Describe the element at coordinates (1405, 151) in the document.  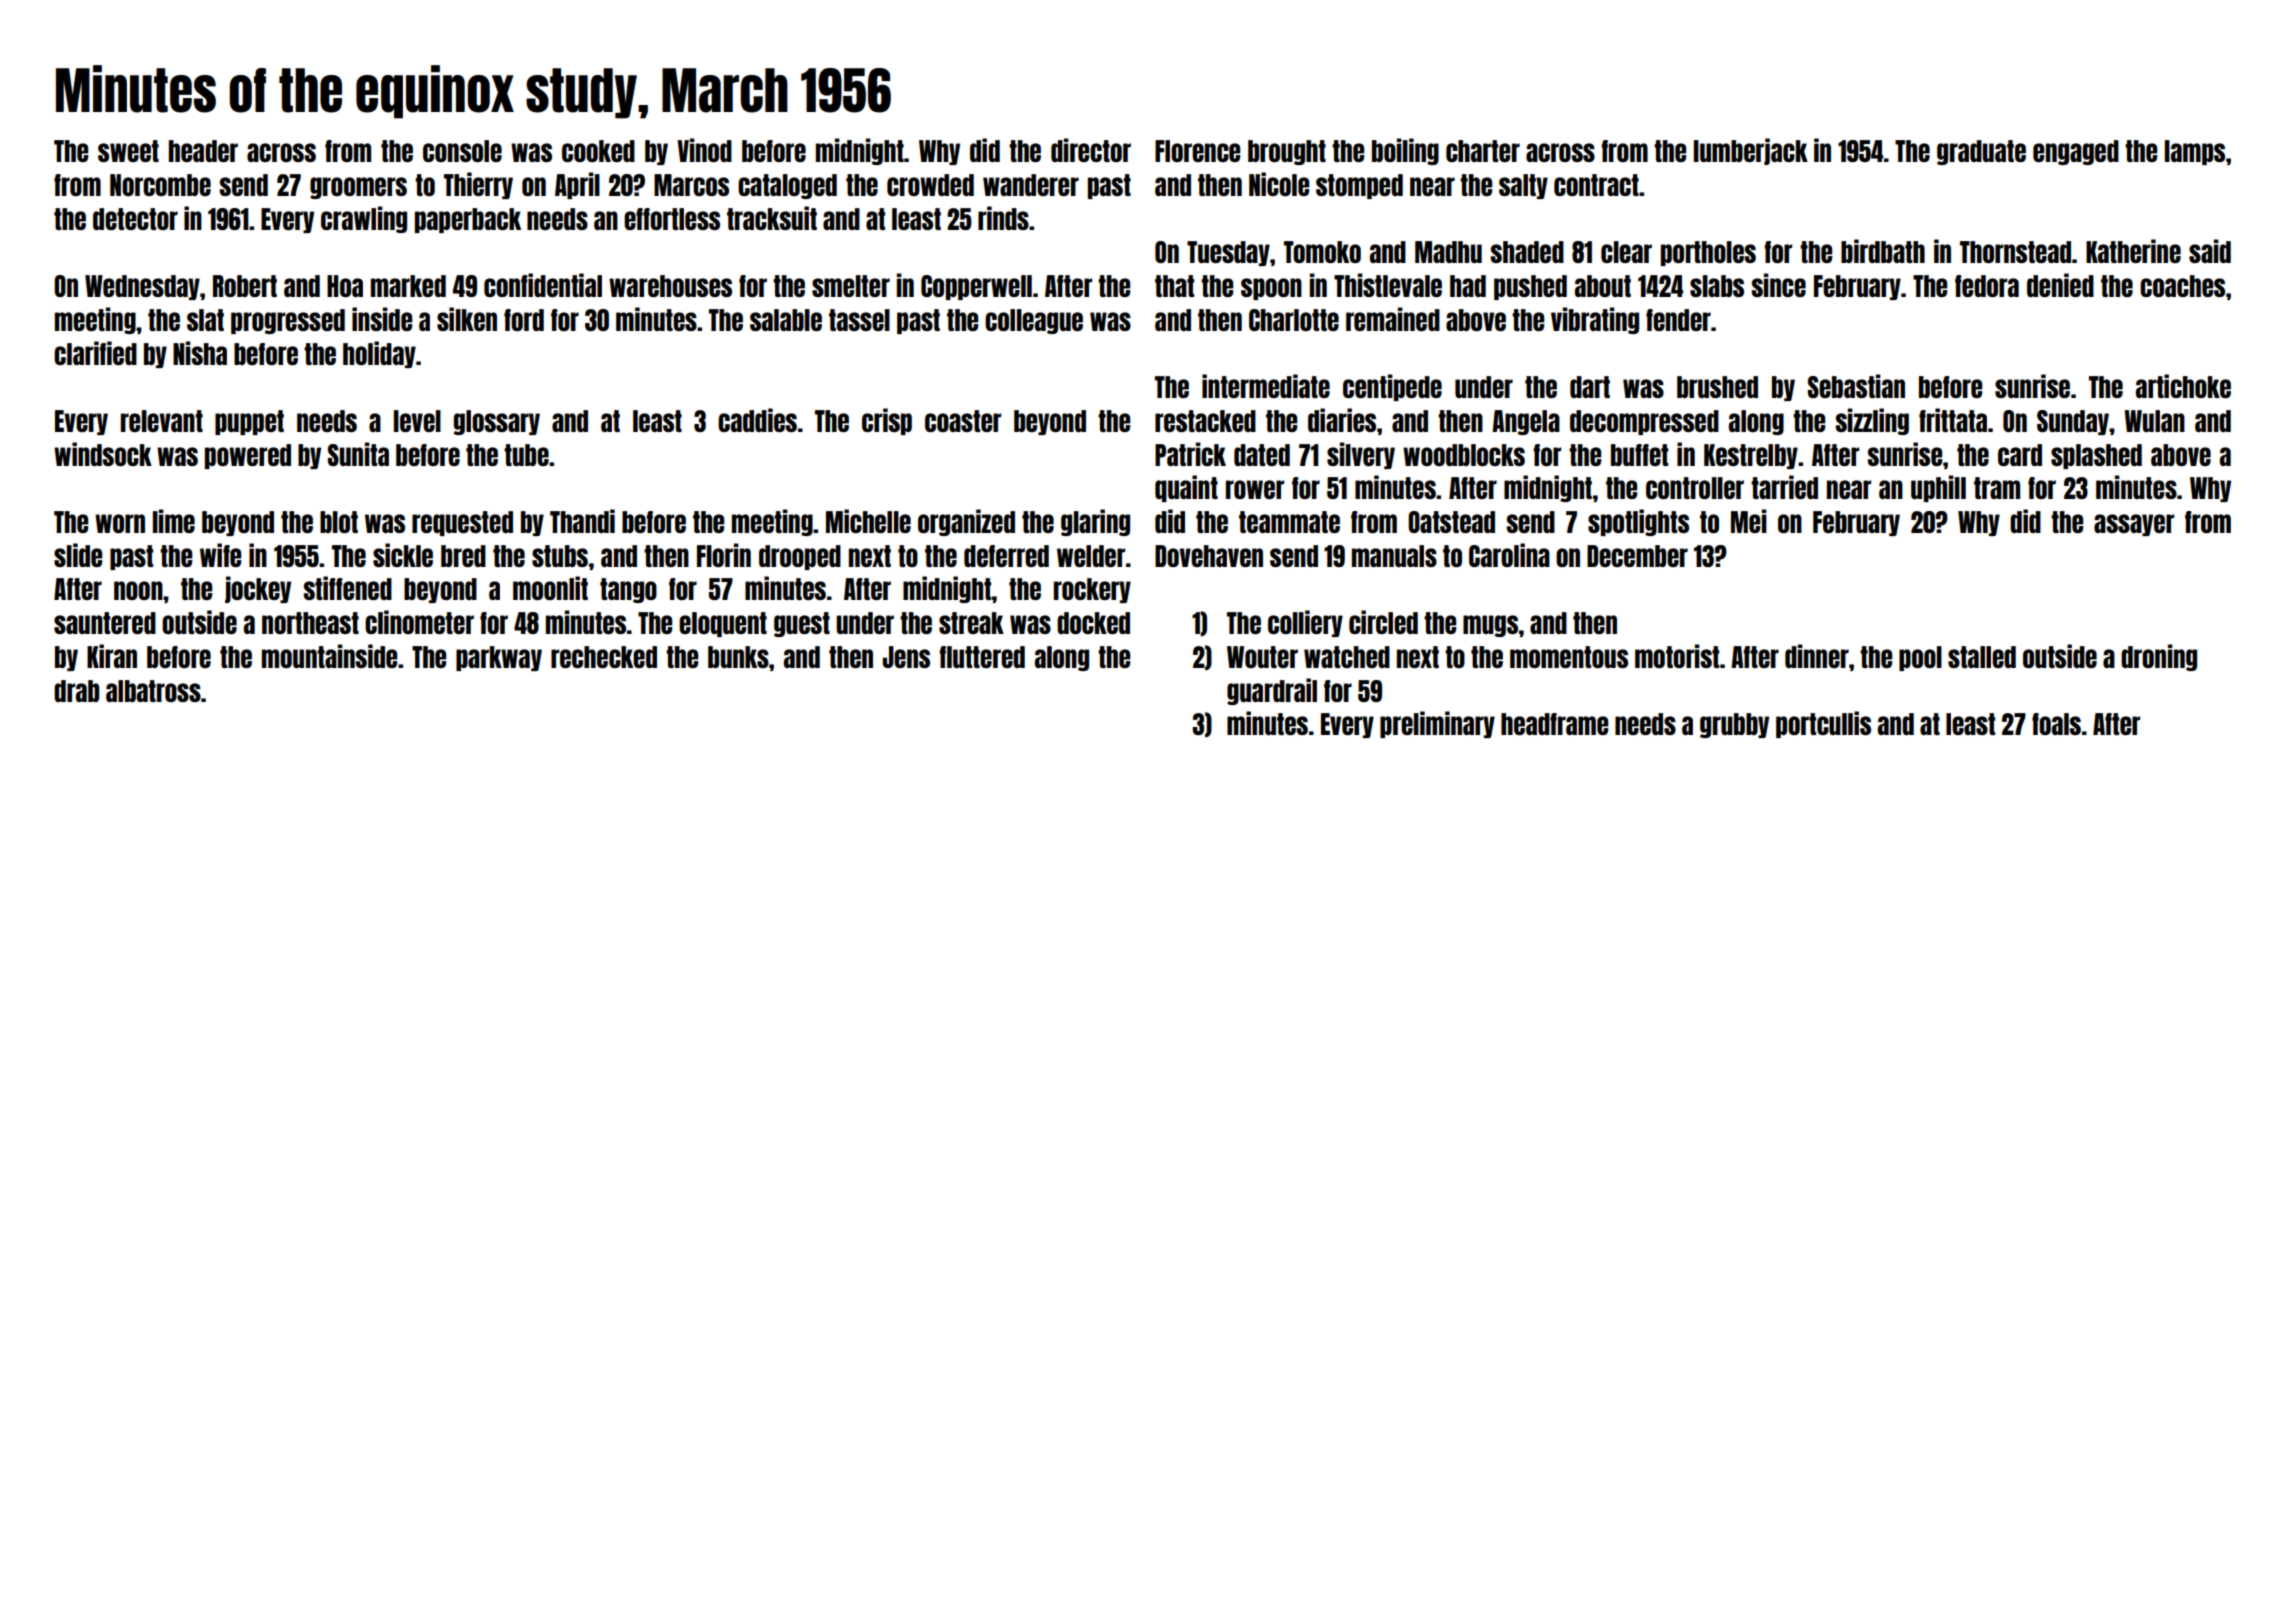
I see `boiling` at that location.
